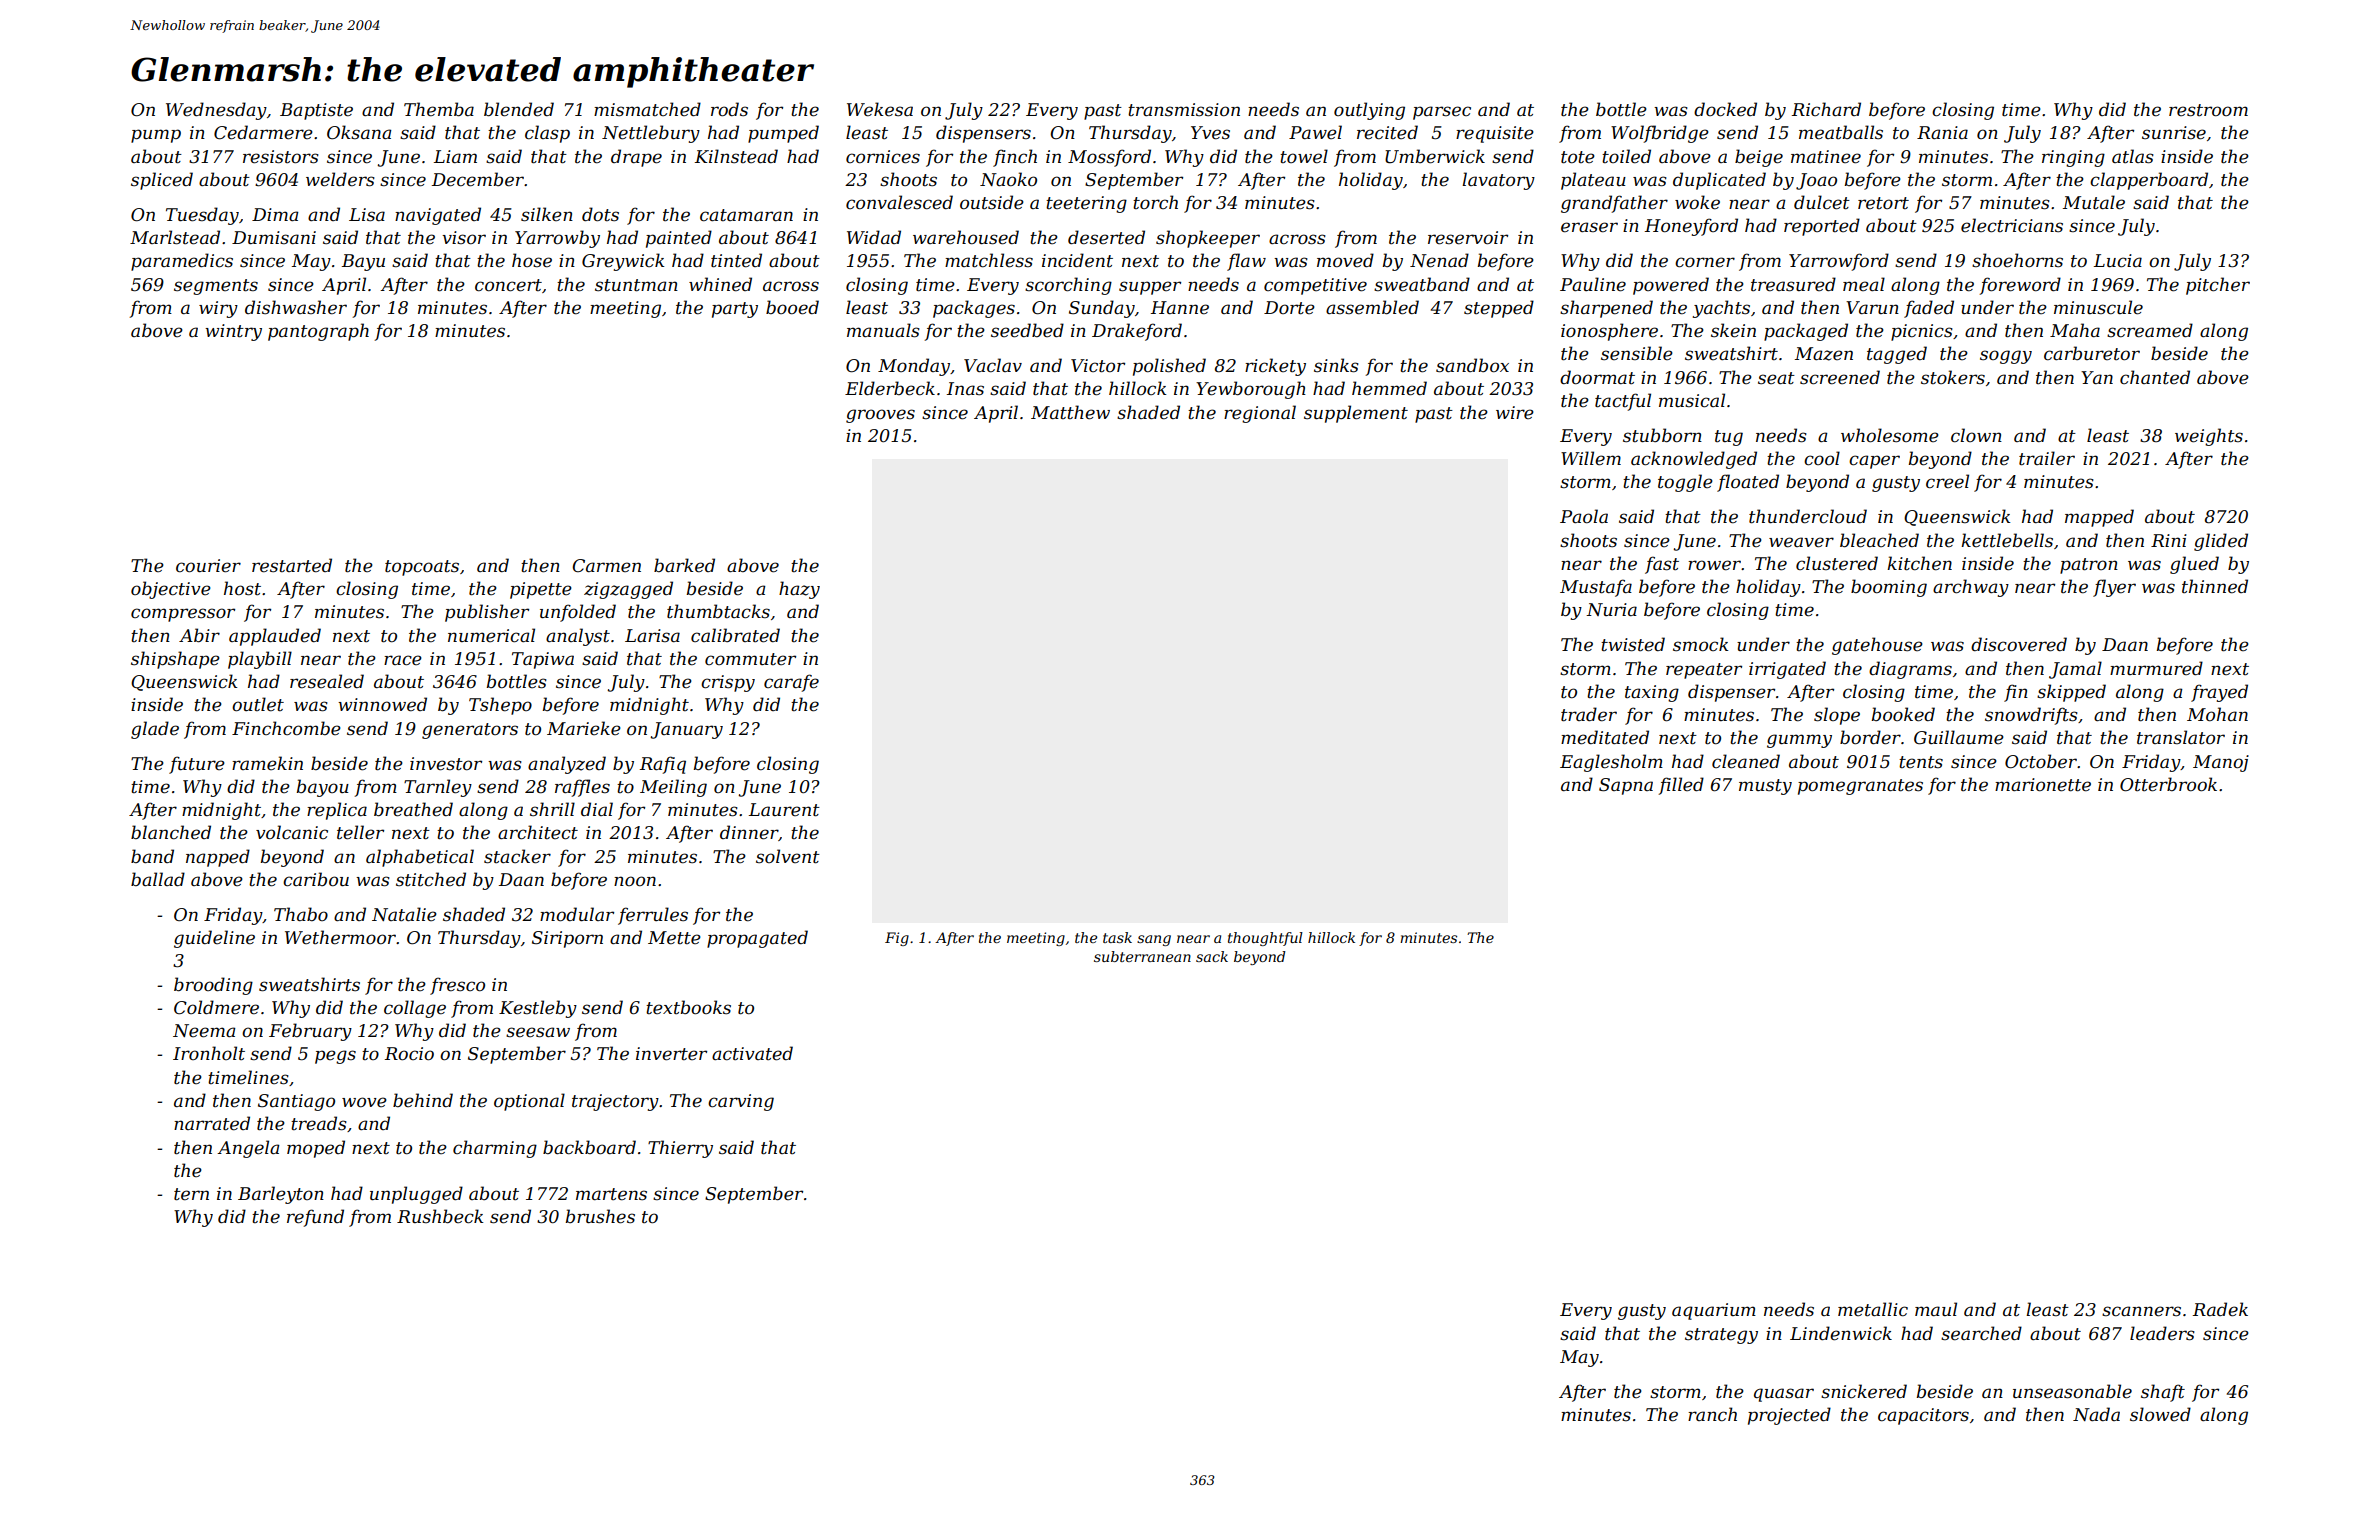  Describe the element at coordinates (2096, 1414) in the page. I see `Nada` at that location.
